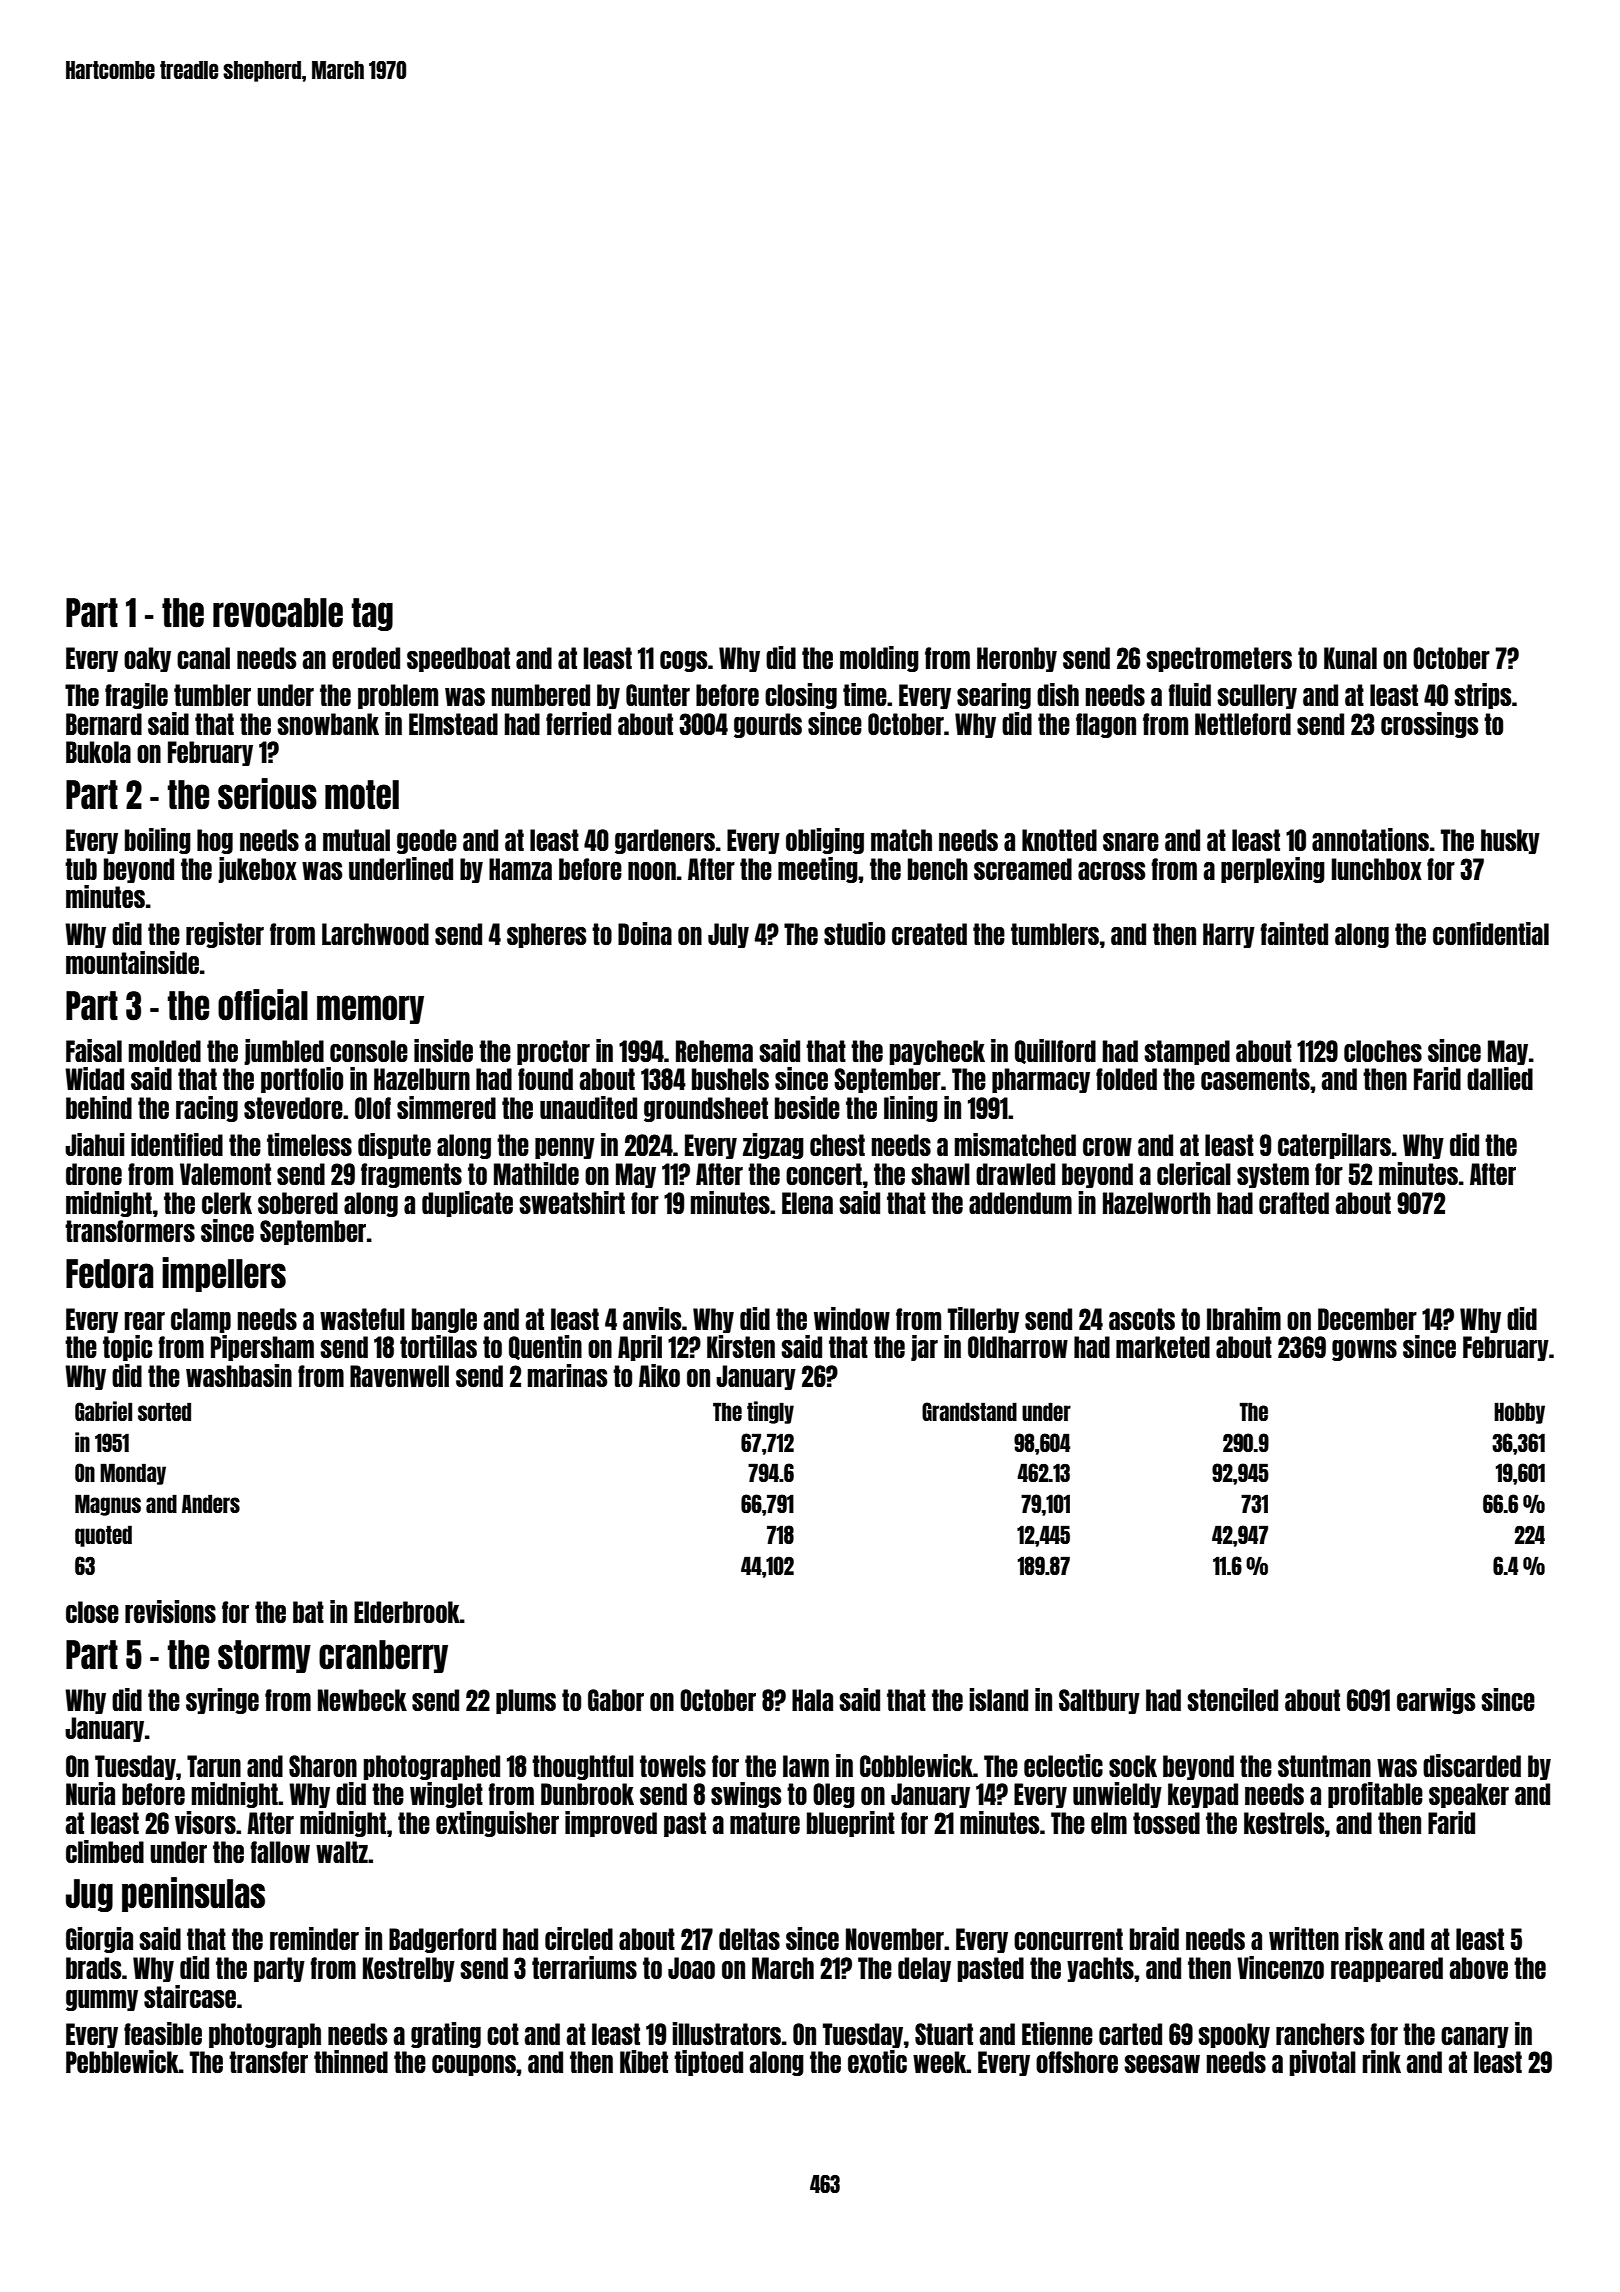 Image resolution: width=1620 pixels, height=2292 pixels. I want to click on gardeners, so click(665, 841).
